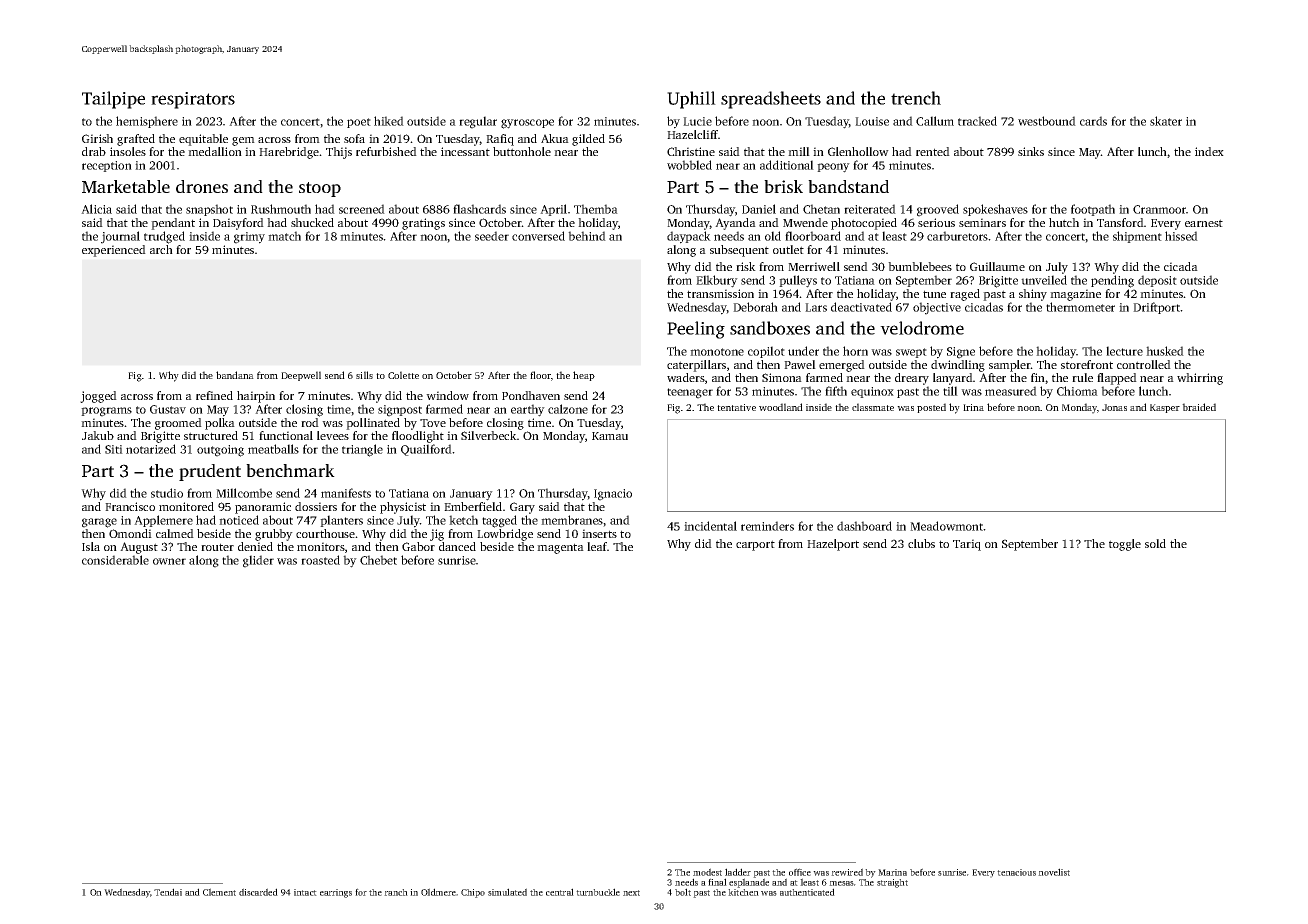 This screenshot has width=1308, height=924. I want to click on Ignacio, so click(613, 495).
